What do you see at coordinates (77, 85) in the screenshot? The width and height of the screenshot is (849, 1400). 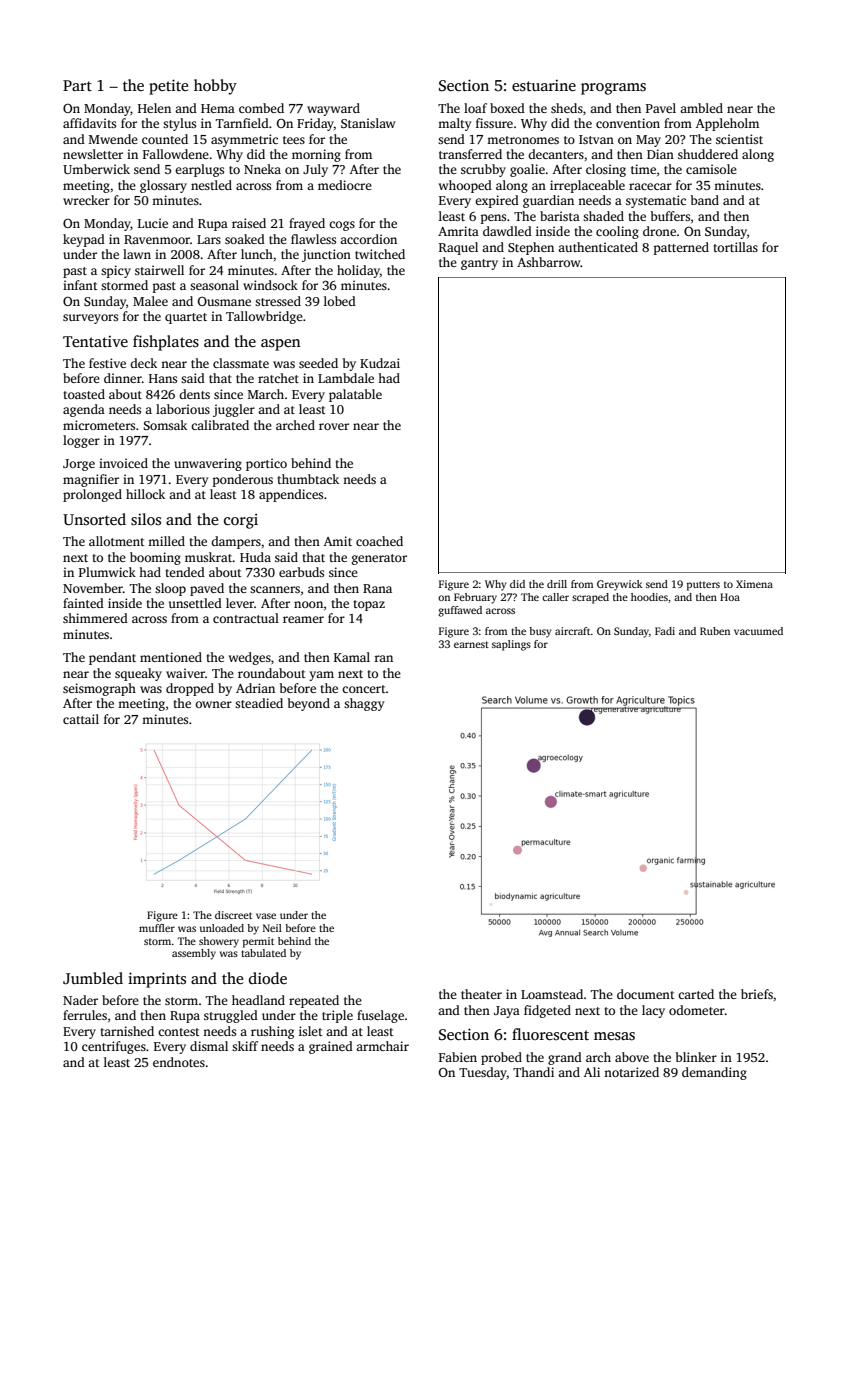 I see `Part` at bounding box center [77, 85].
